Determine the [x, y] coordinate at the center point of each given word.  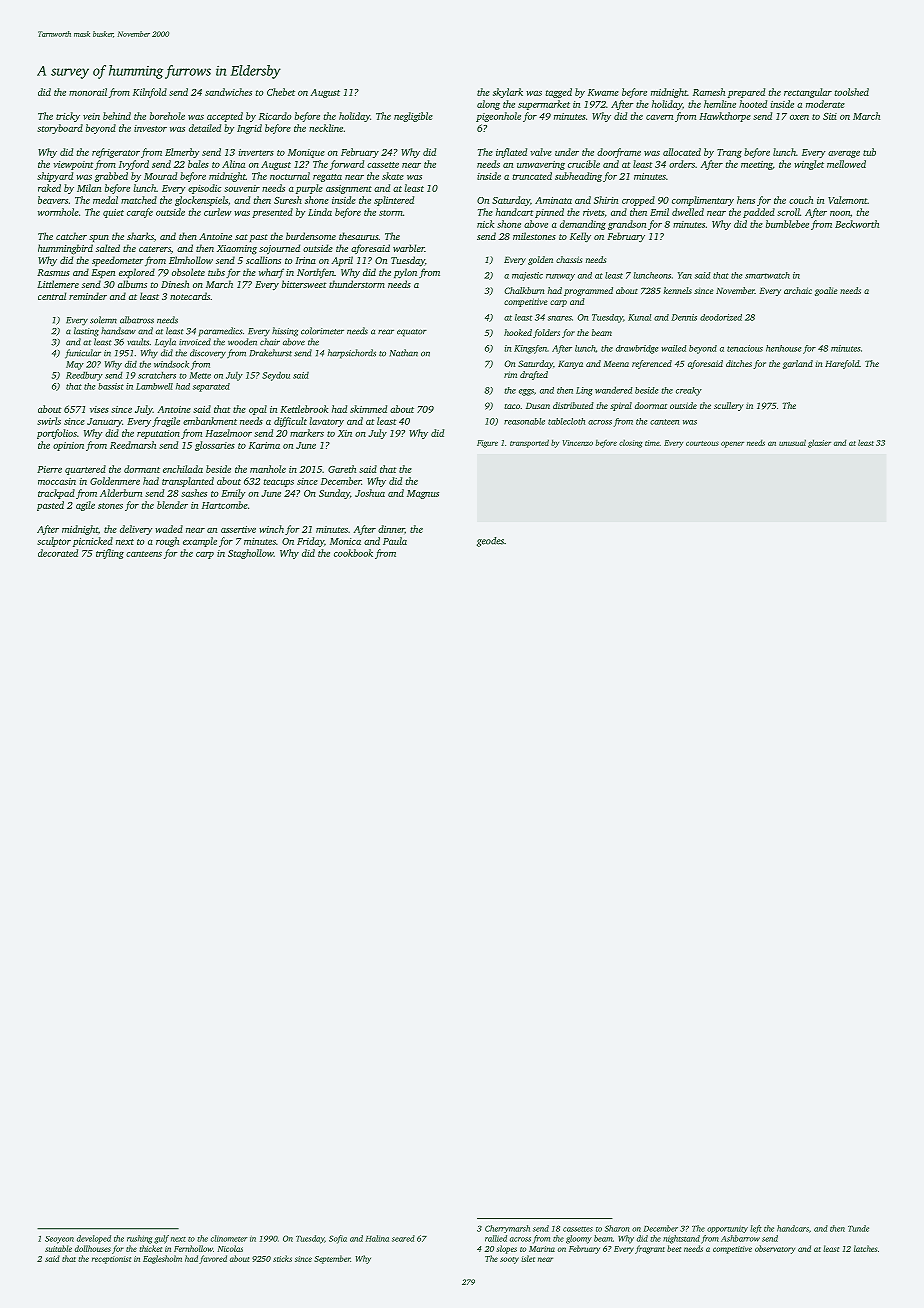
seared [403, 1238]
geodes [490, 542]
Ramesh [709, 92]
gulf [161, 1239]
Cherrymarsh [507, 1229]
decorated [58, 553]
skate [393, 176]
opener [732, 444]
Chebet [281, 92]
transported [529, 443]
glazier [819, 443]
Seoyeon [59, 1240]
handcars [793, 1228]
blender [172, 505]
